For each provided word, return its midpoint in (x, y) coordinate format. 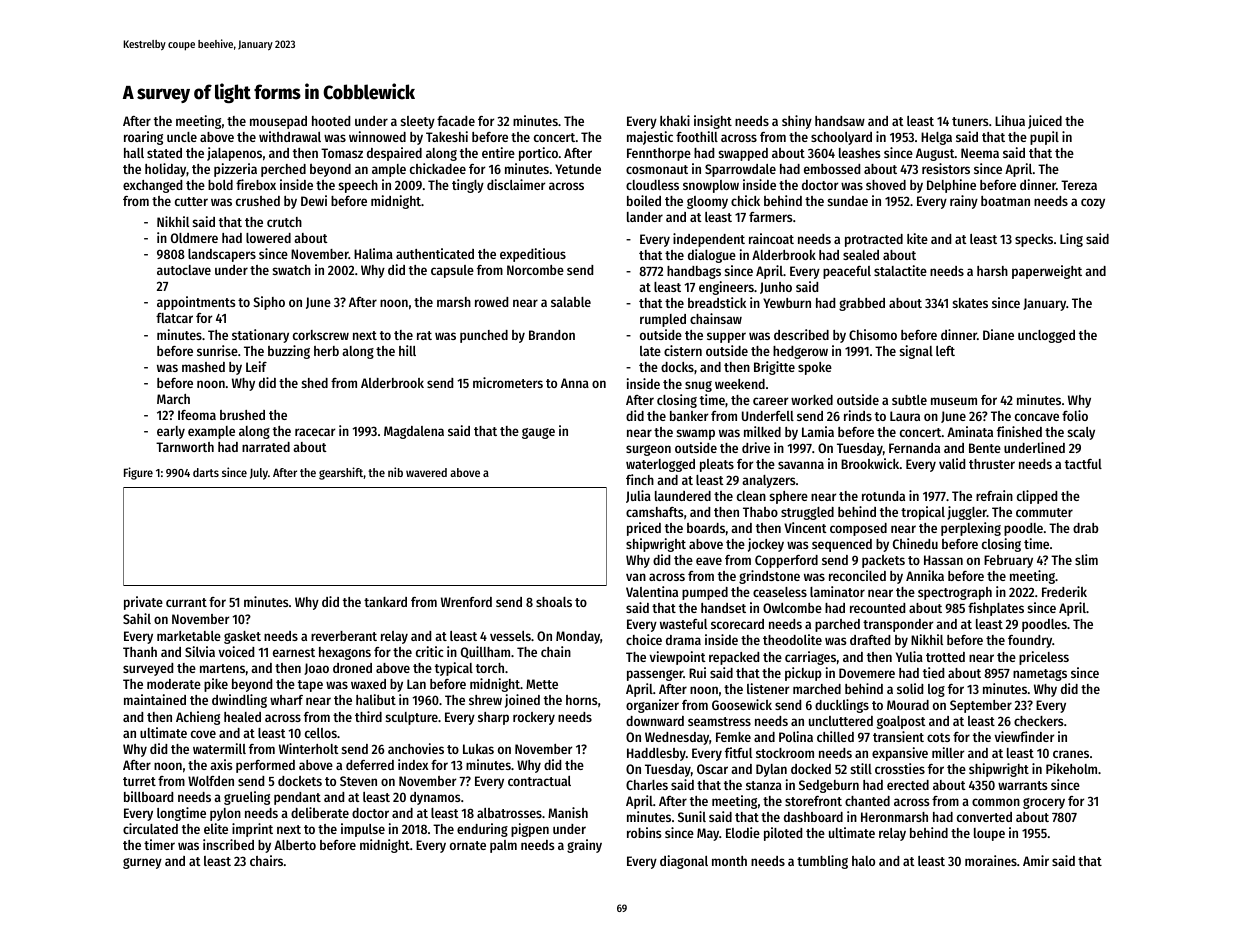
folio (1075, 415)
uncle (182, 137)
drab (1086, 528)
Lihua (1010, 120)
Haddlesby (656, 754)
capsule (452, 271)
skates (970, 303)
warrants (1023, 785)
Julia (638, 496)
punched (484, 336)
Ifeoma (197, 415)
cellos (321, 733)
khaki (675, 120)
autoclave (184, 270)
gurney (142, 863)
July (259, 474)
